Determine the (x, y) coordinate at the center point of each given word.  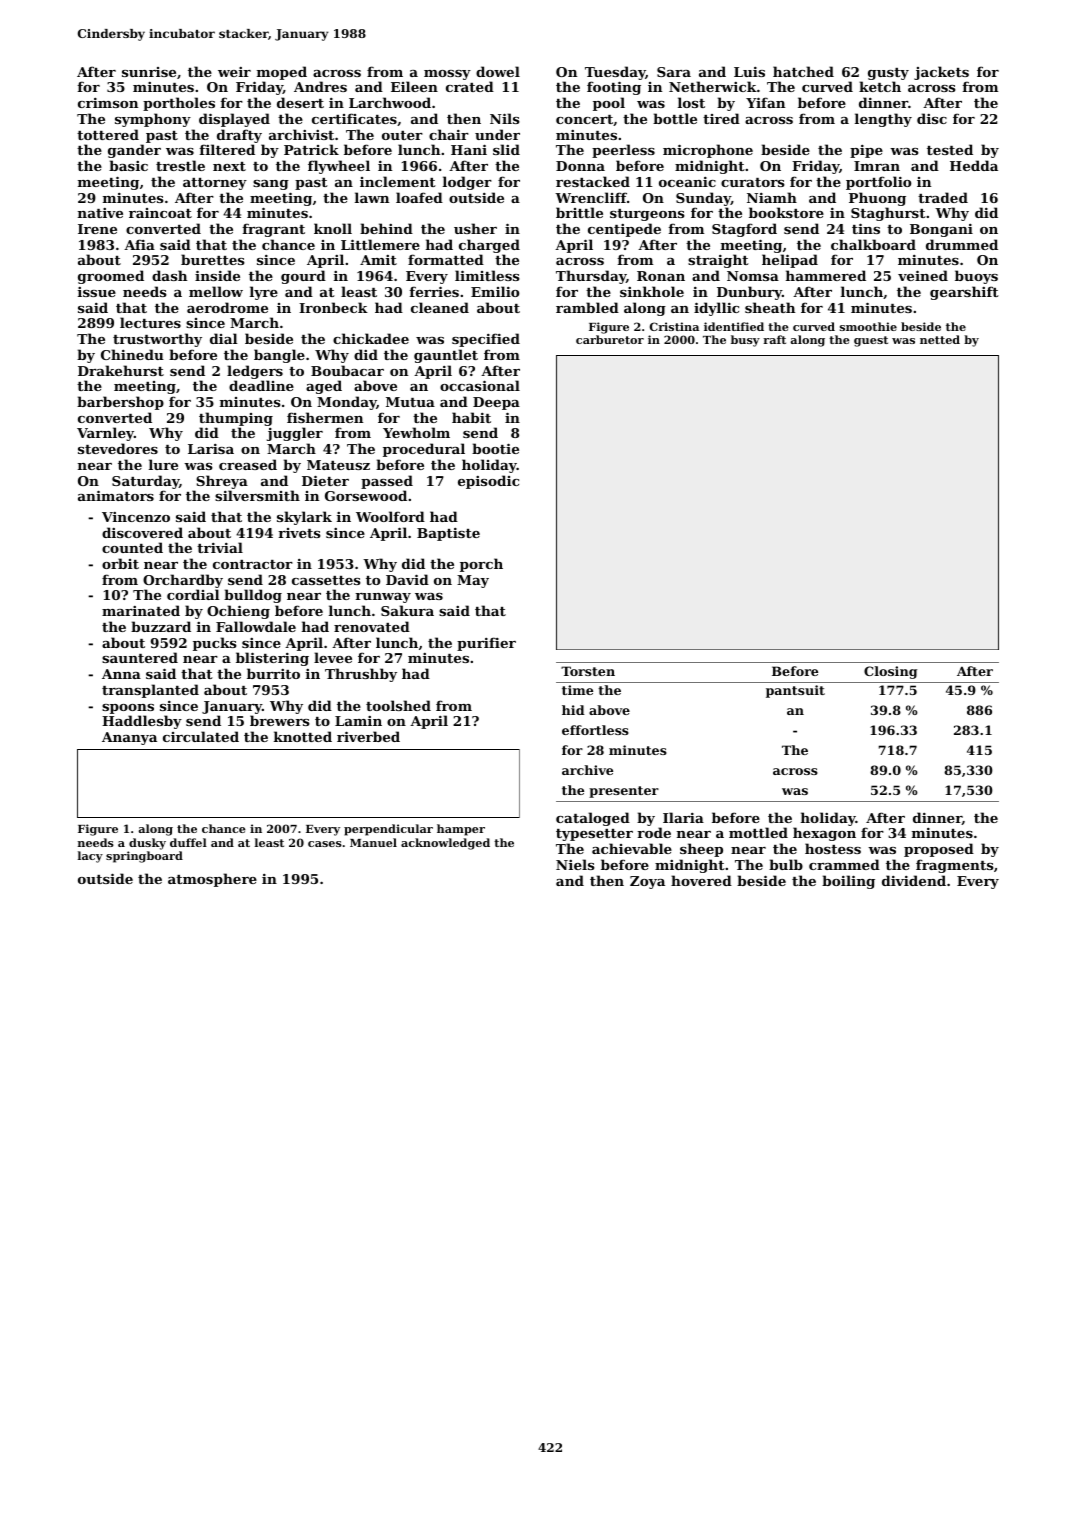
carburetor (610, 339)
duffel (188, 842)
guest (871, 341)
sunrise (149, 72)
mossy (447, 75)
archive (587, 770)
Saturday (145, 482)
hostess (833, 848)
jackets (941, 73)
